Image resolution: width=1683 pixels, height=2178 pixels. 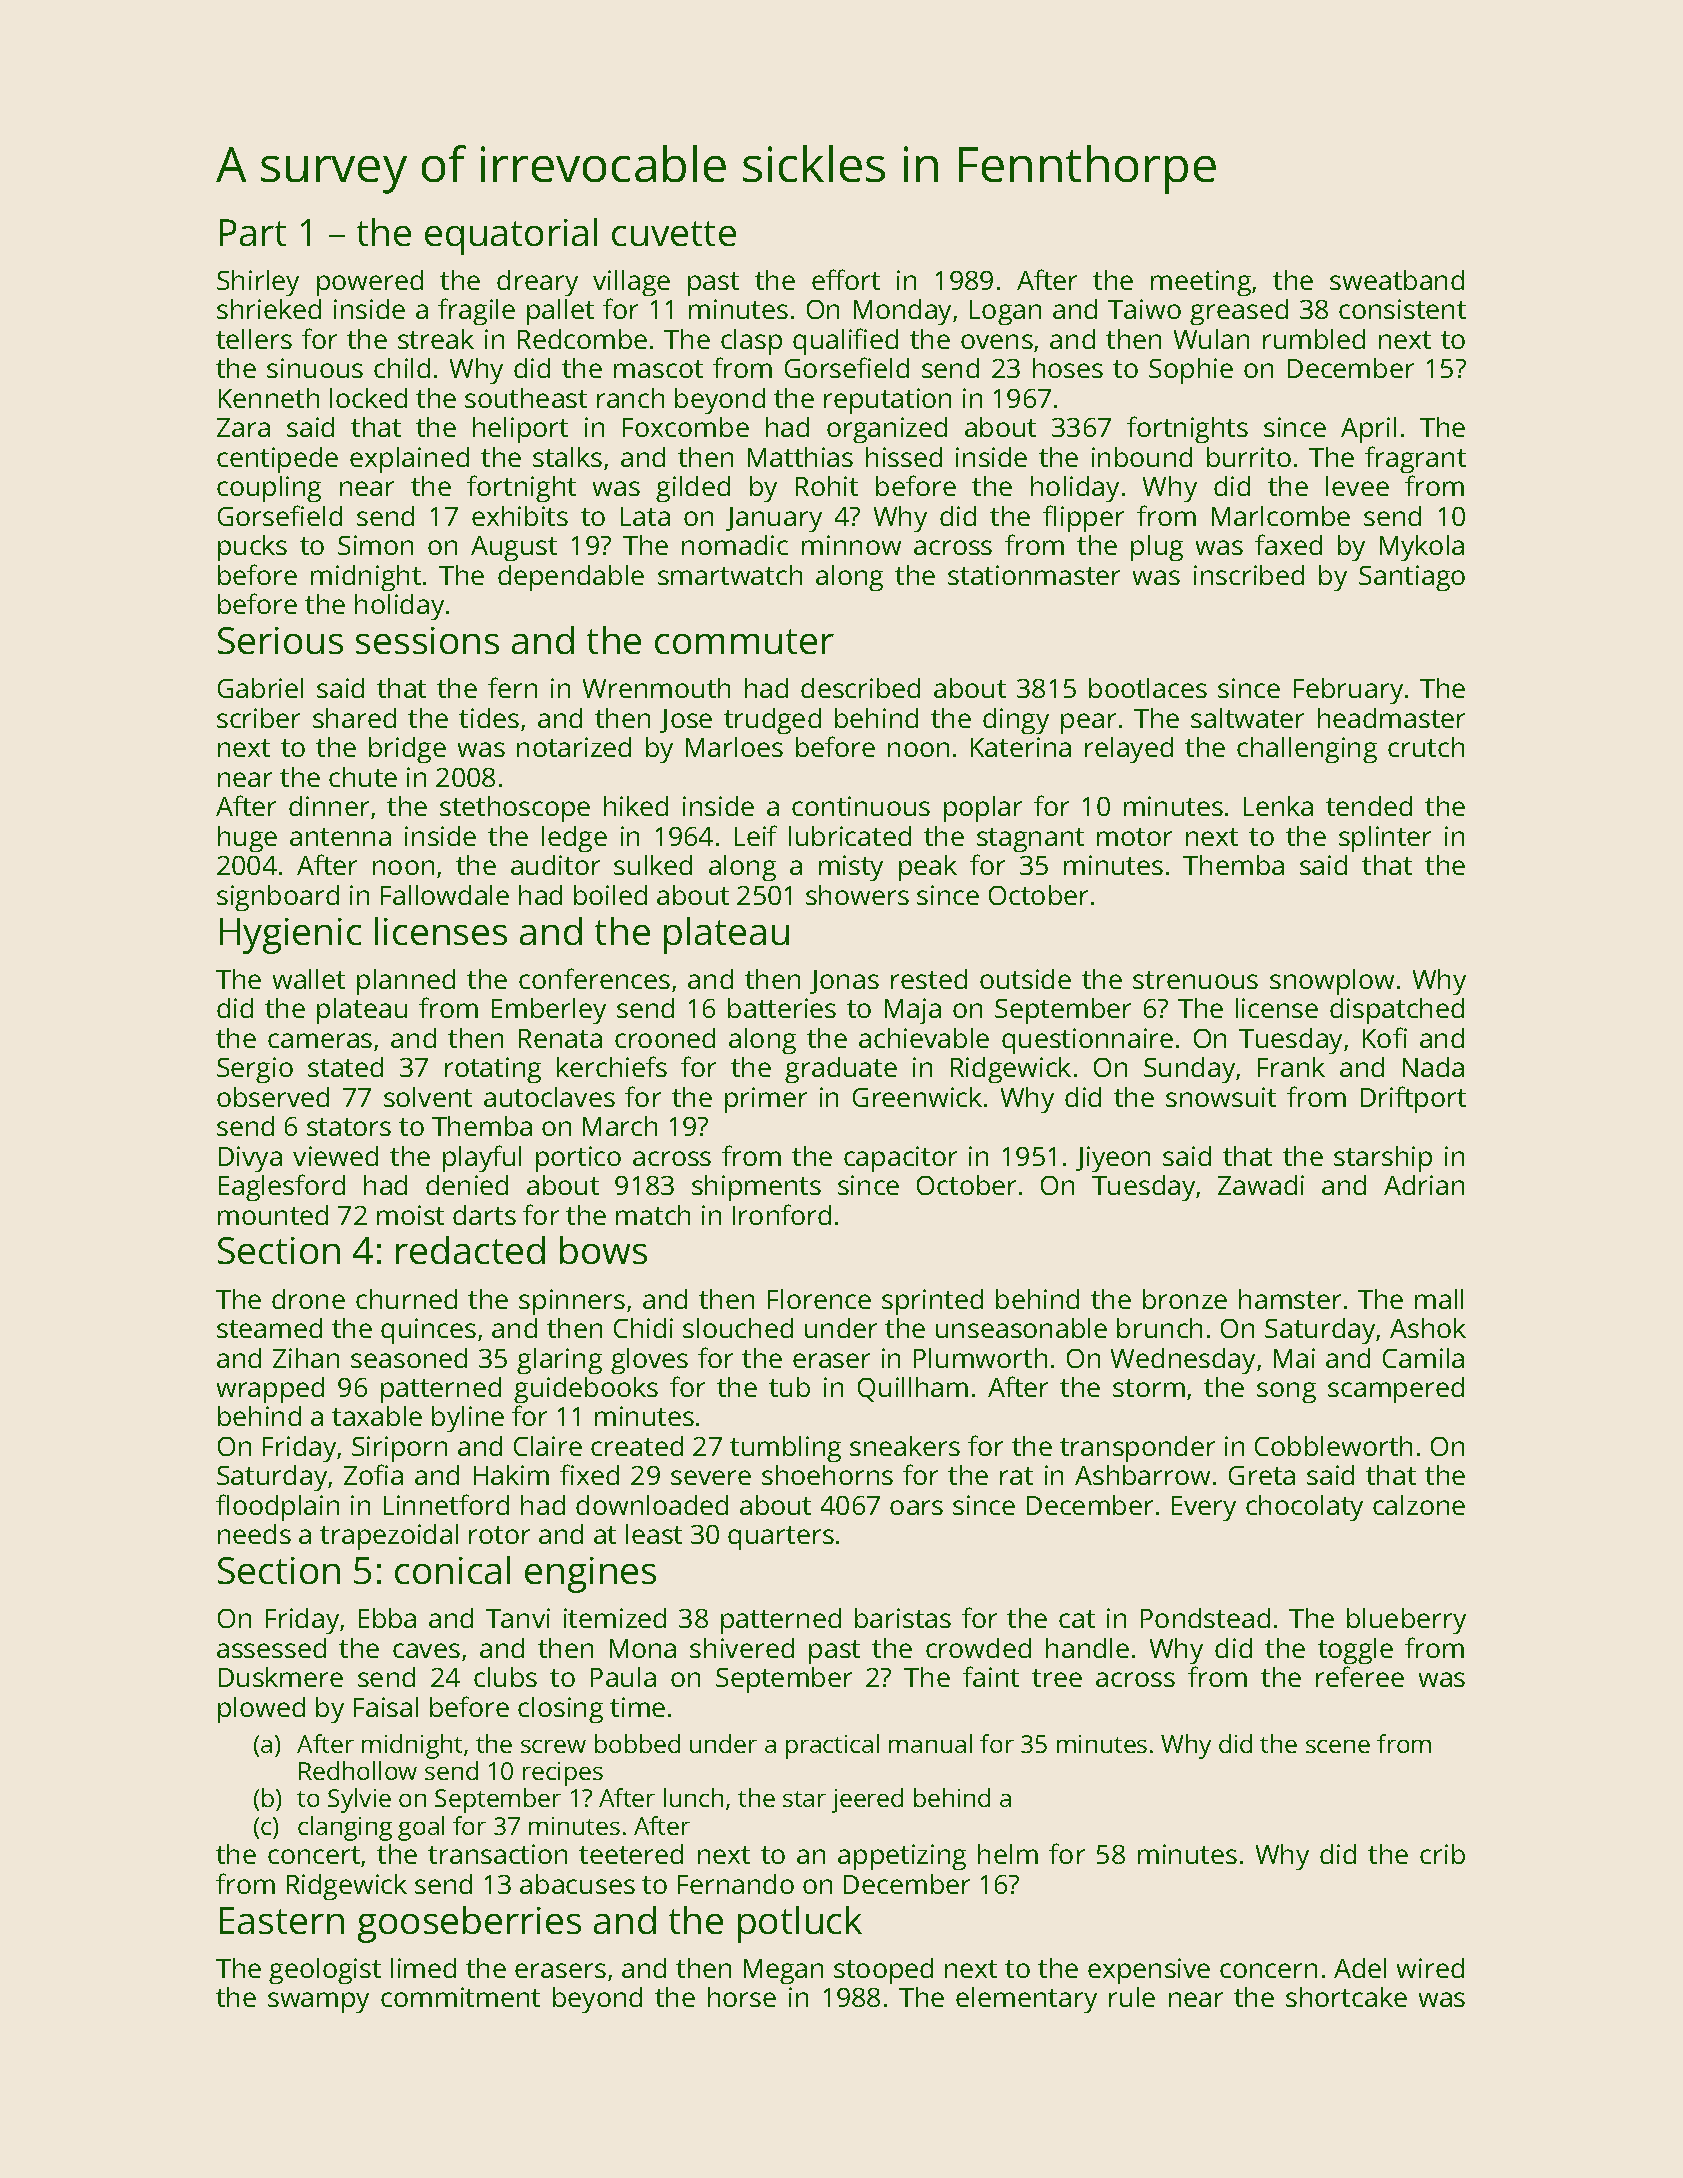 What do you see at coordinates (1430, 1968) in the screenshot?
I see `wired` at bounding box center [1430, 1968].
